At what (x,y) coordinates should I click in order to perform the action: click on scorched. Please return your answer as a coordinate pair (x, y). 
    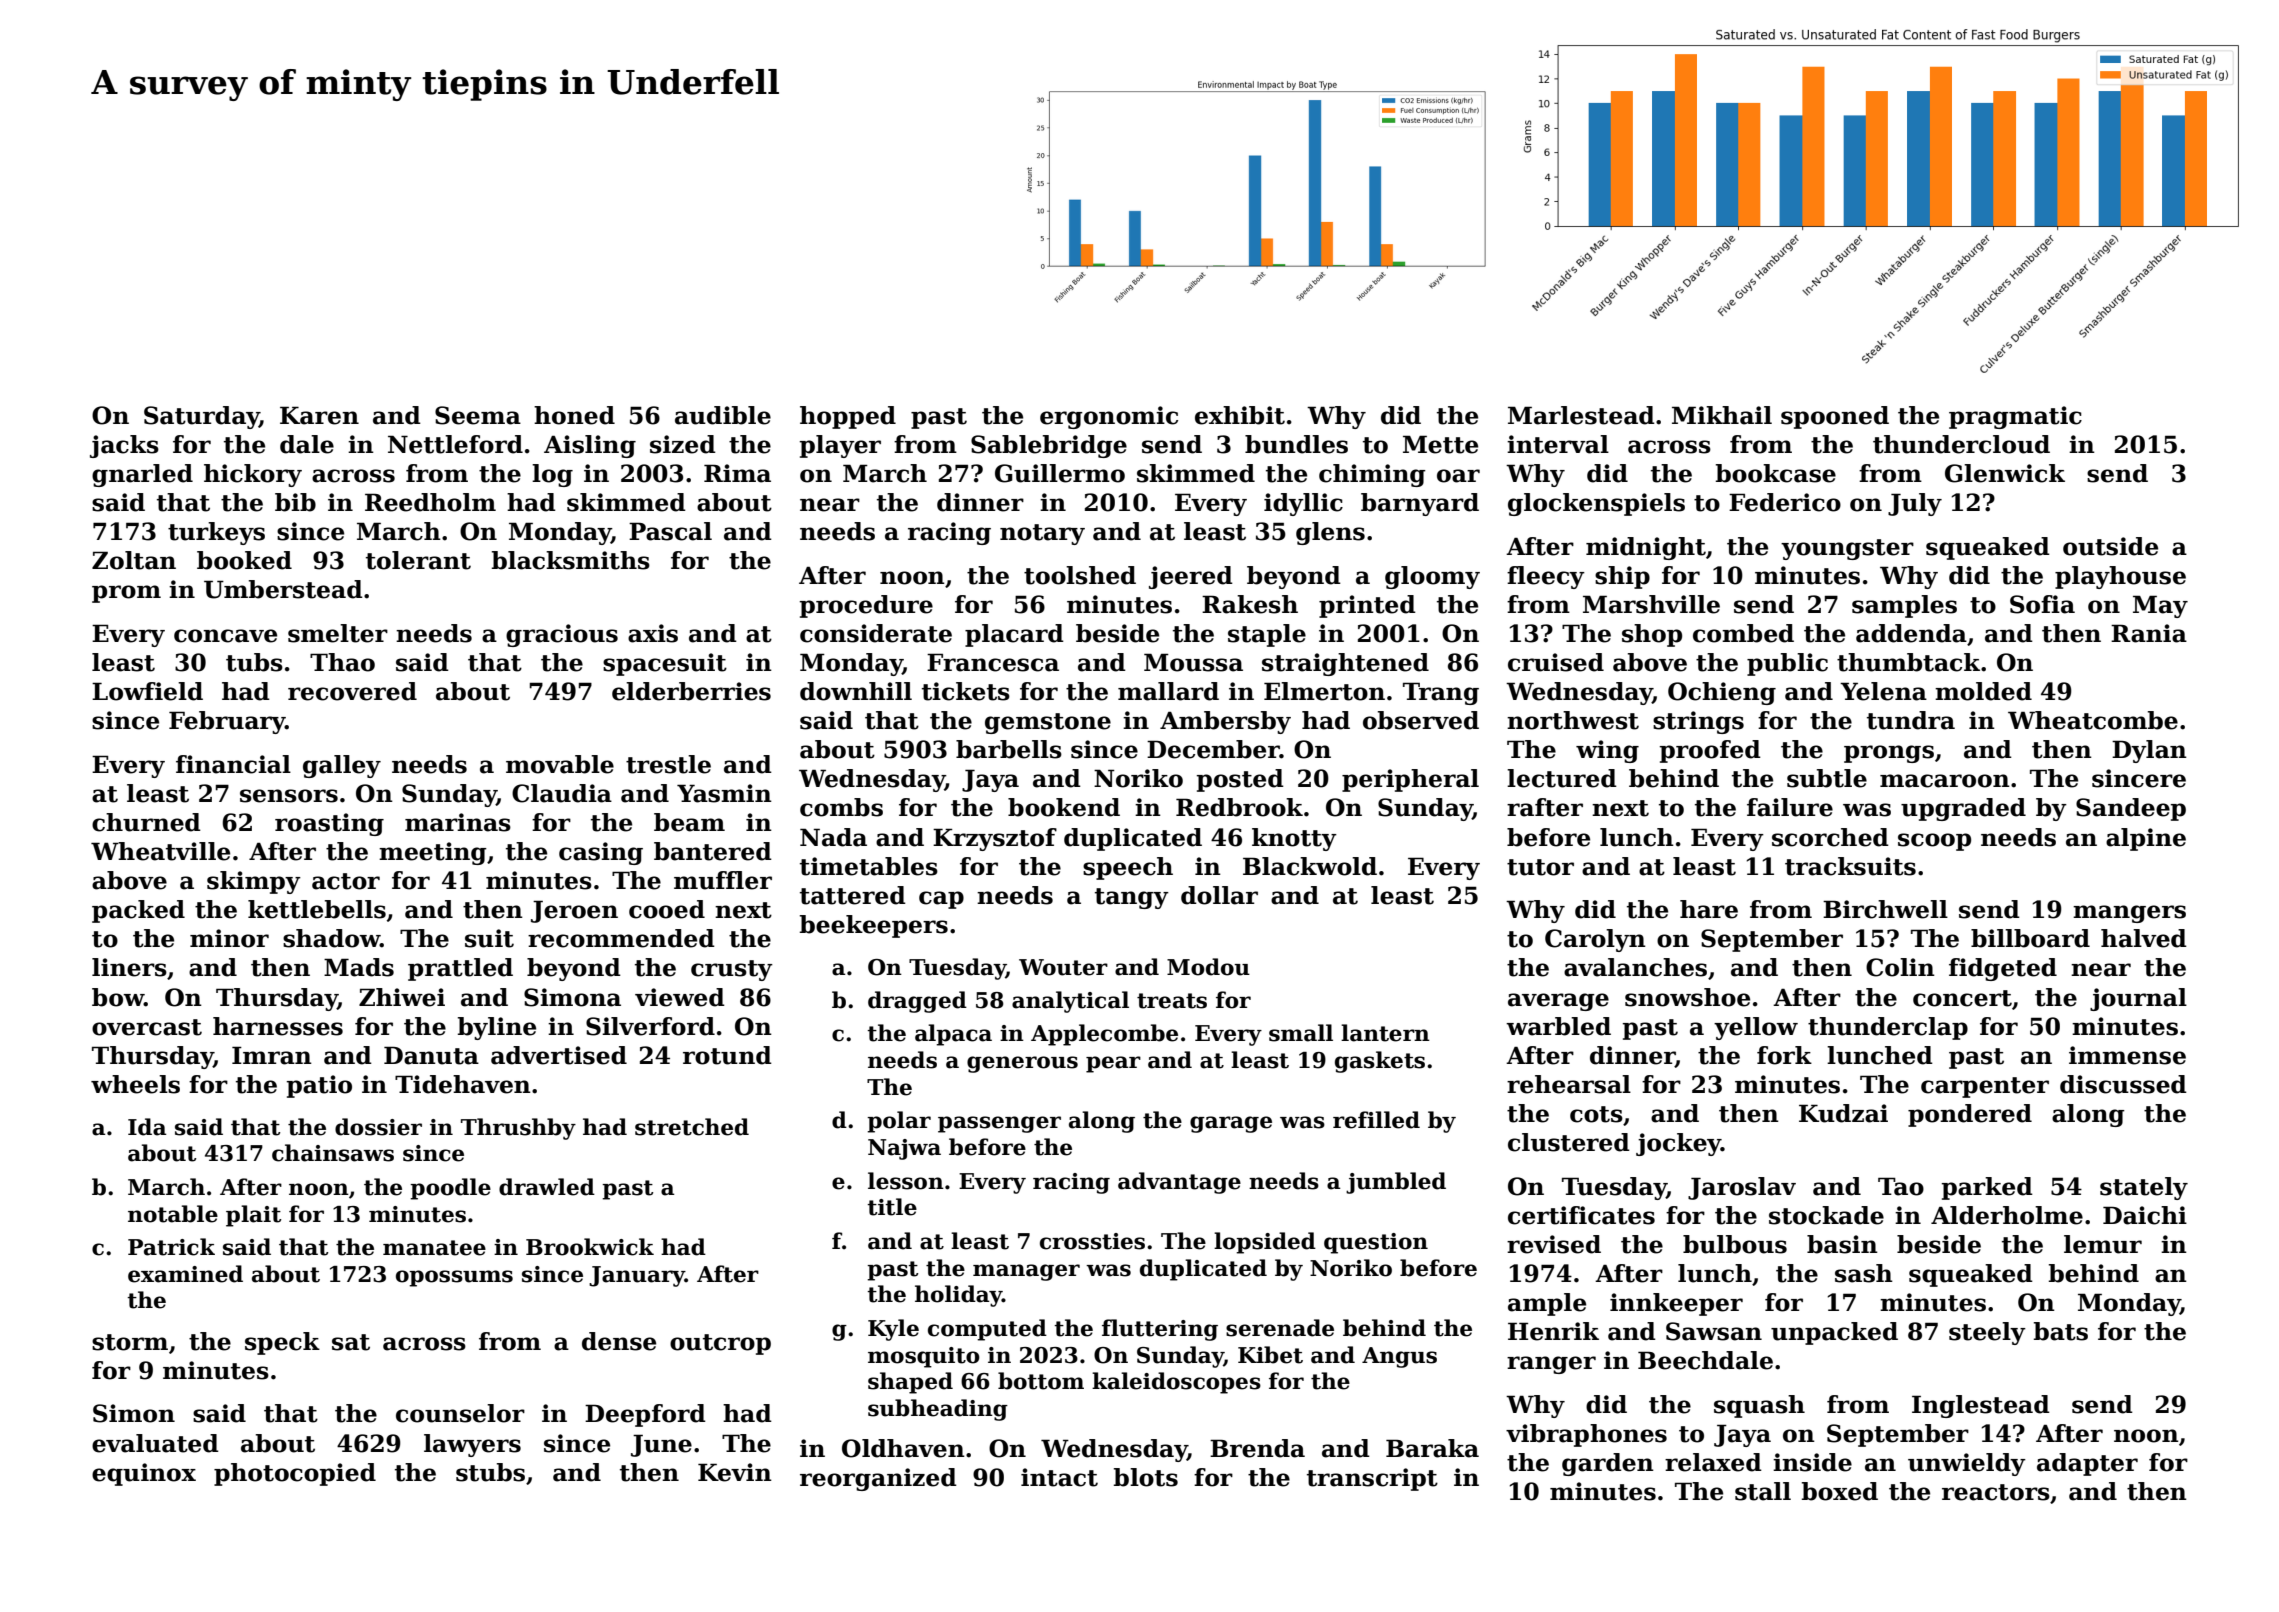
    Looking at the image, I should click on (1830, 837).
